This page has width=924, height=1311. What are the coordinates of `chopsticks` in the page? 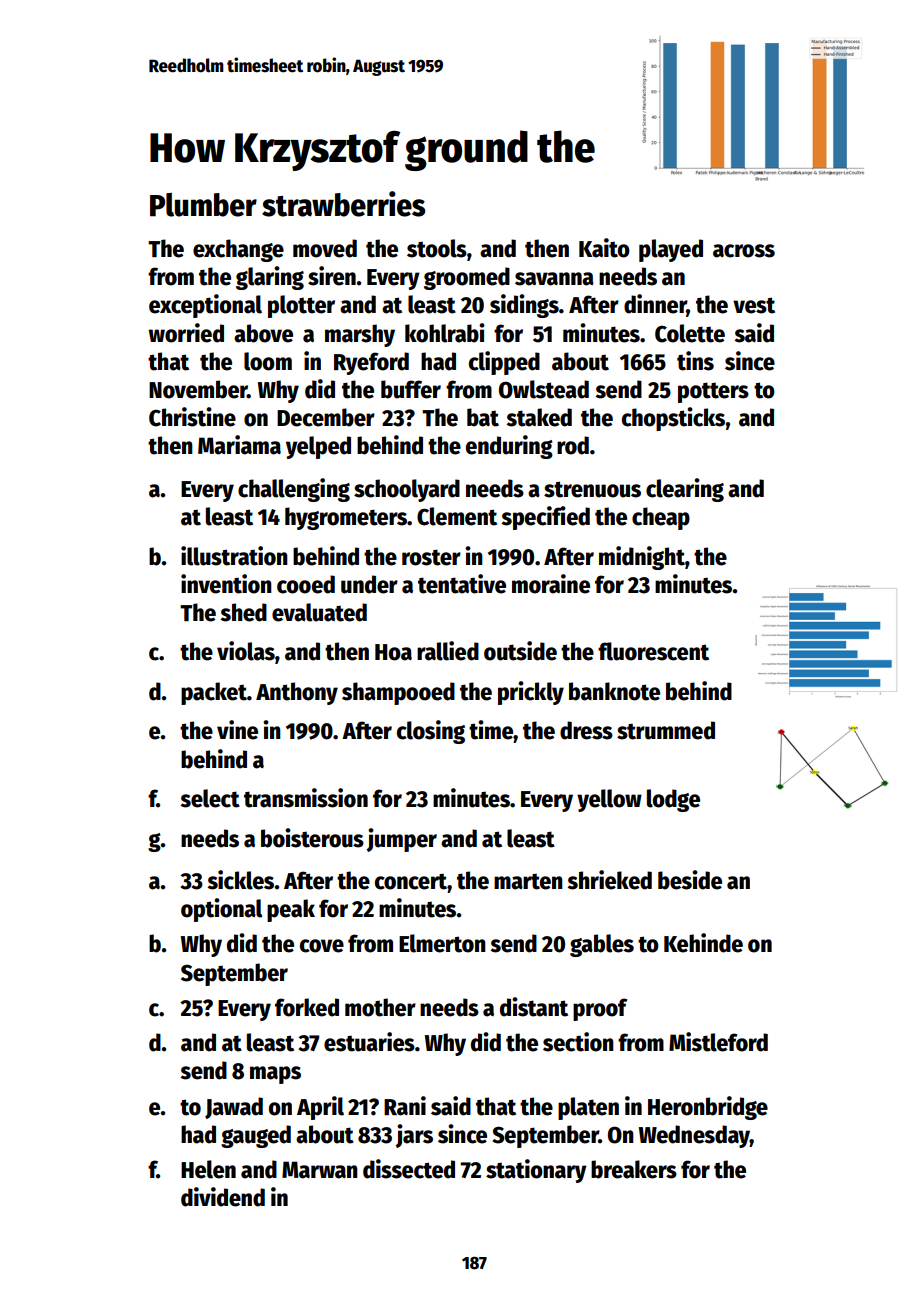 It's located at (673, 419).
